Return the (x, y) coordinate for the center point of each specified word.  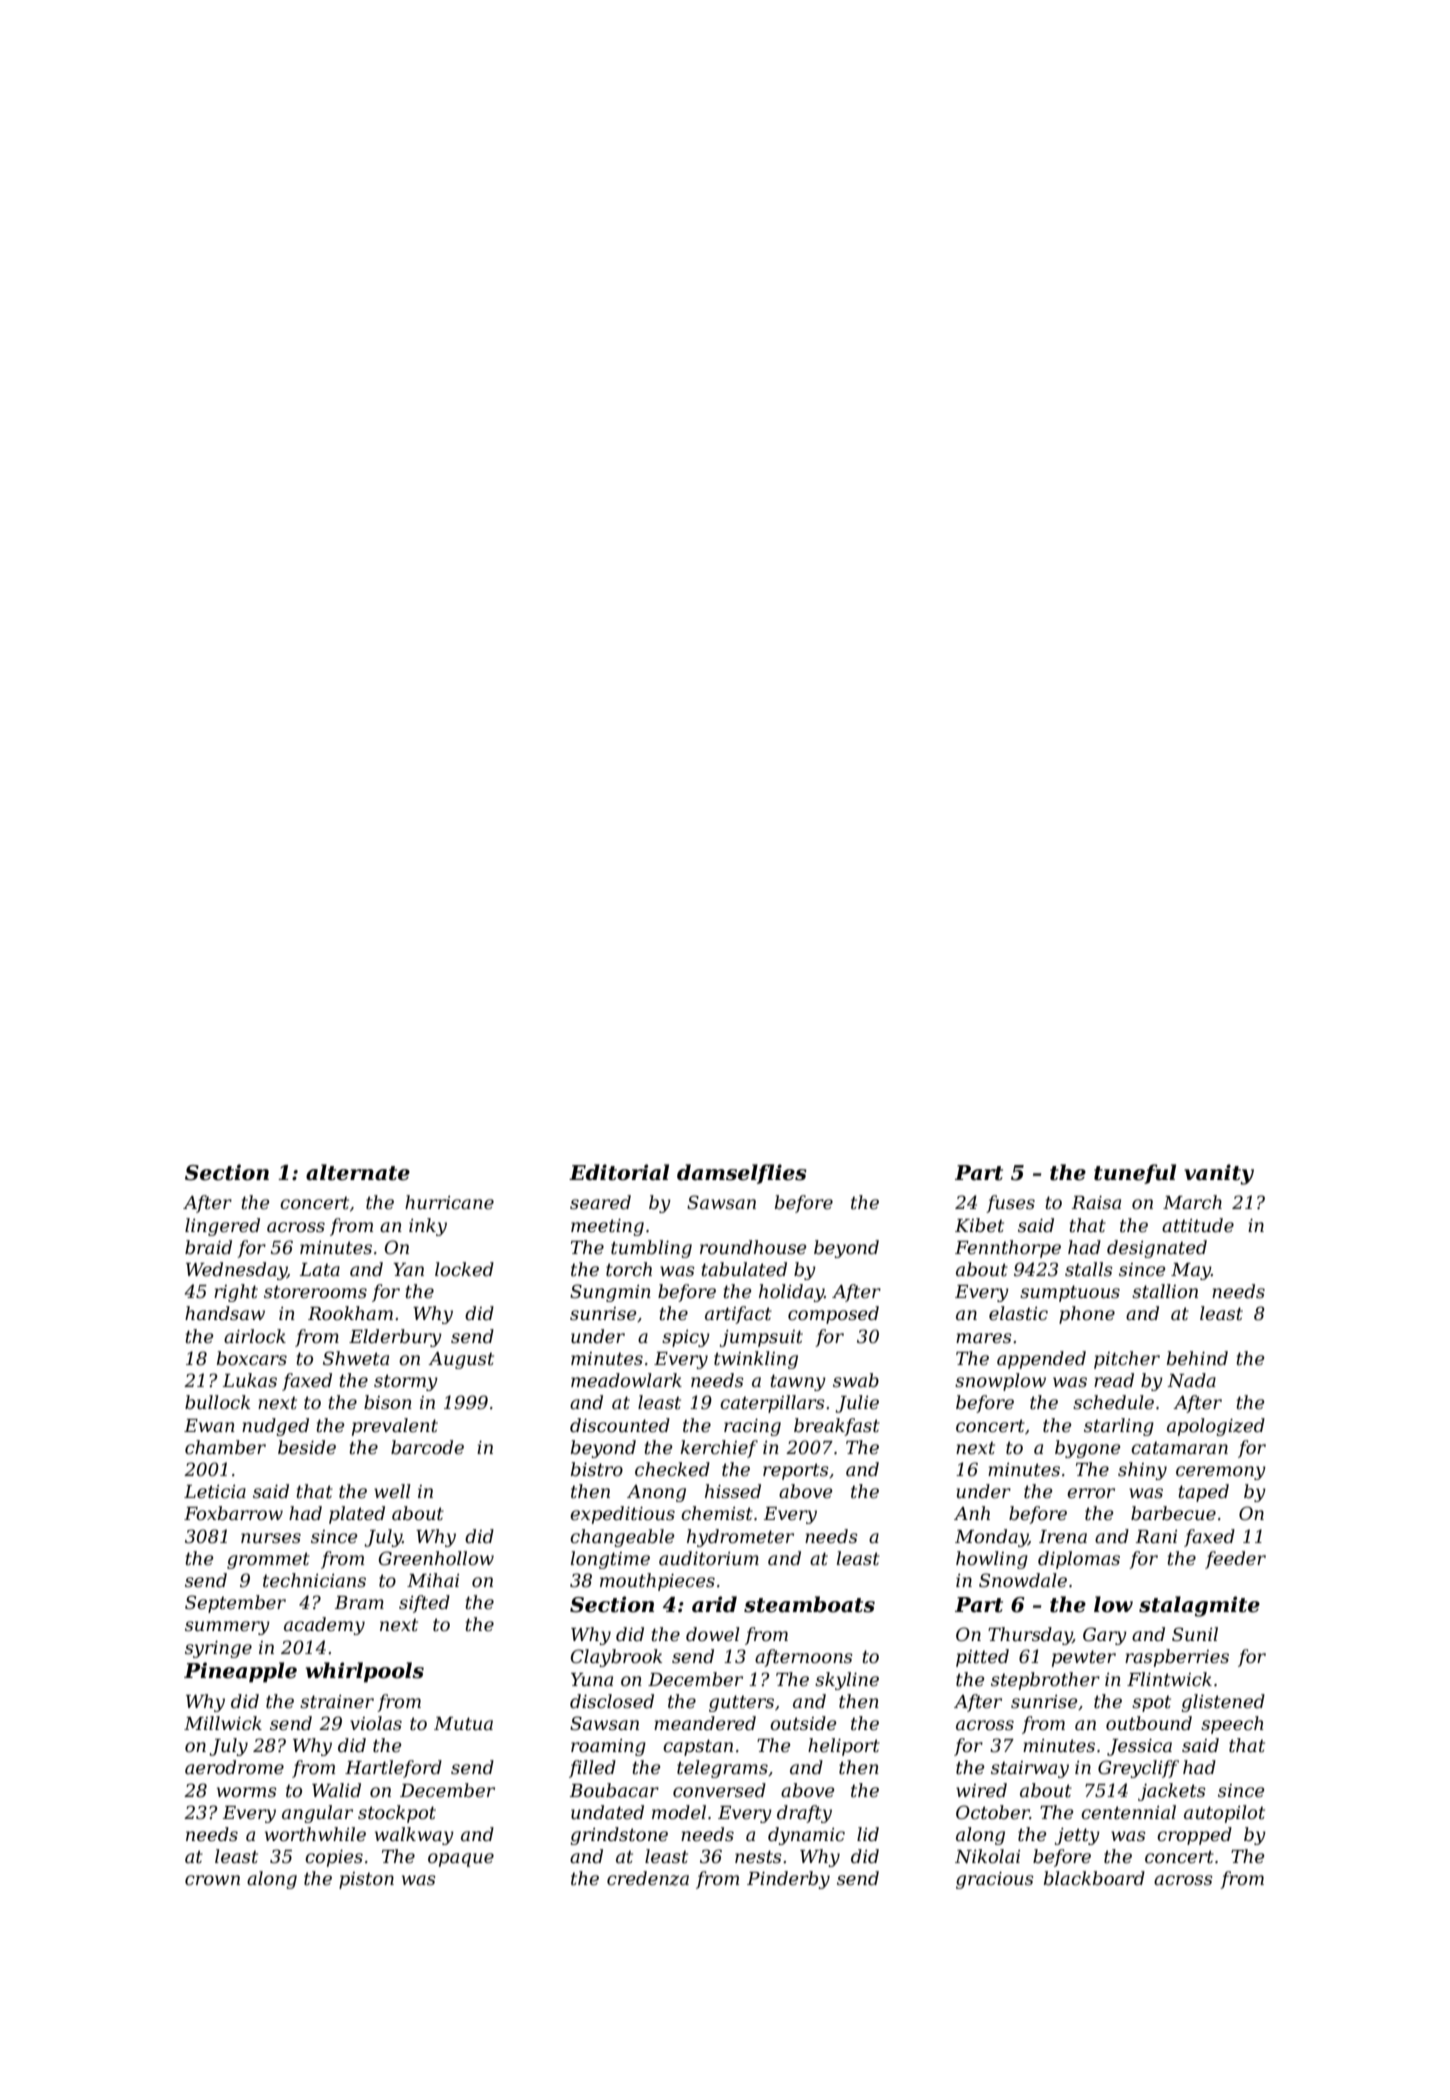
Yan (408, 1269)
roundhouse (753, 1247)
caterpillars (772, 1404)
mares (984, 1338)
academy (324, 1626)
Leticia (215, 1492)
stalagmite (1199, 1606)
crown (212, 1880)
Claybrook (616, 1658)
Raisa (1096, 1202)
